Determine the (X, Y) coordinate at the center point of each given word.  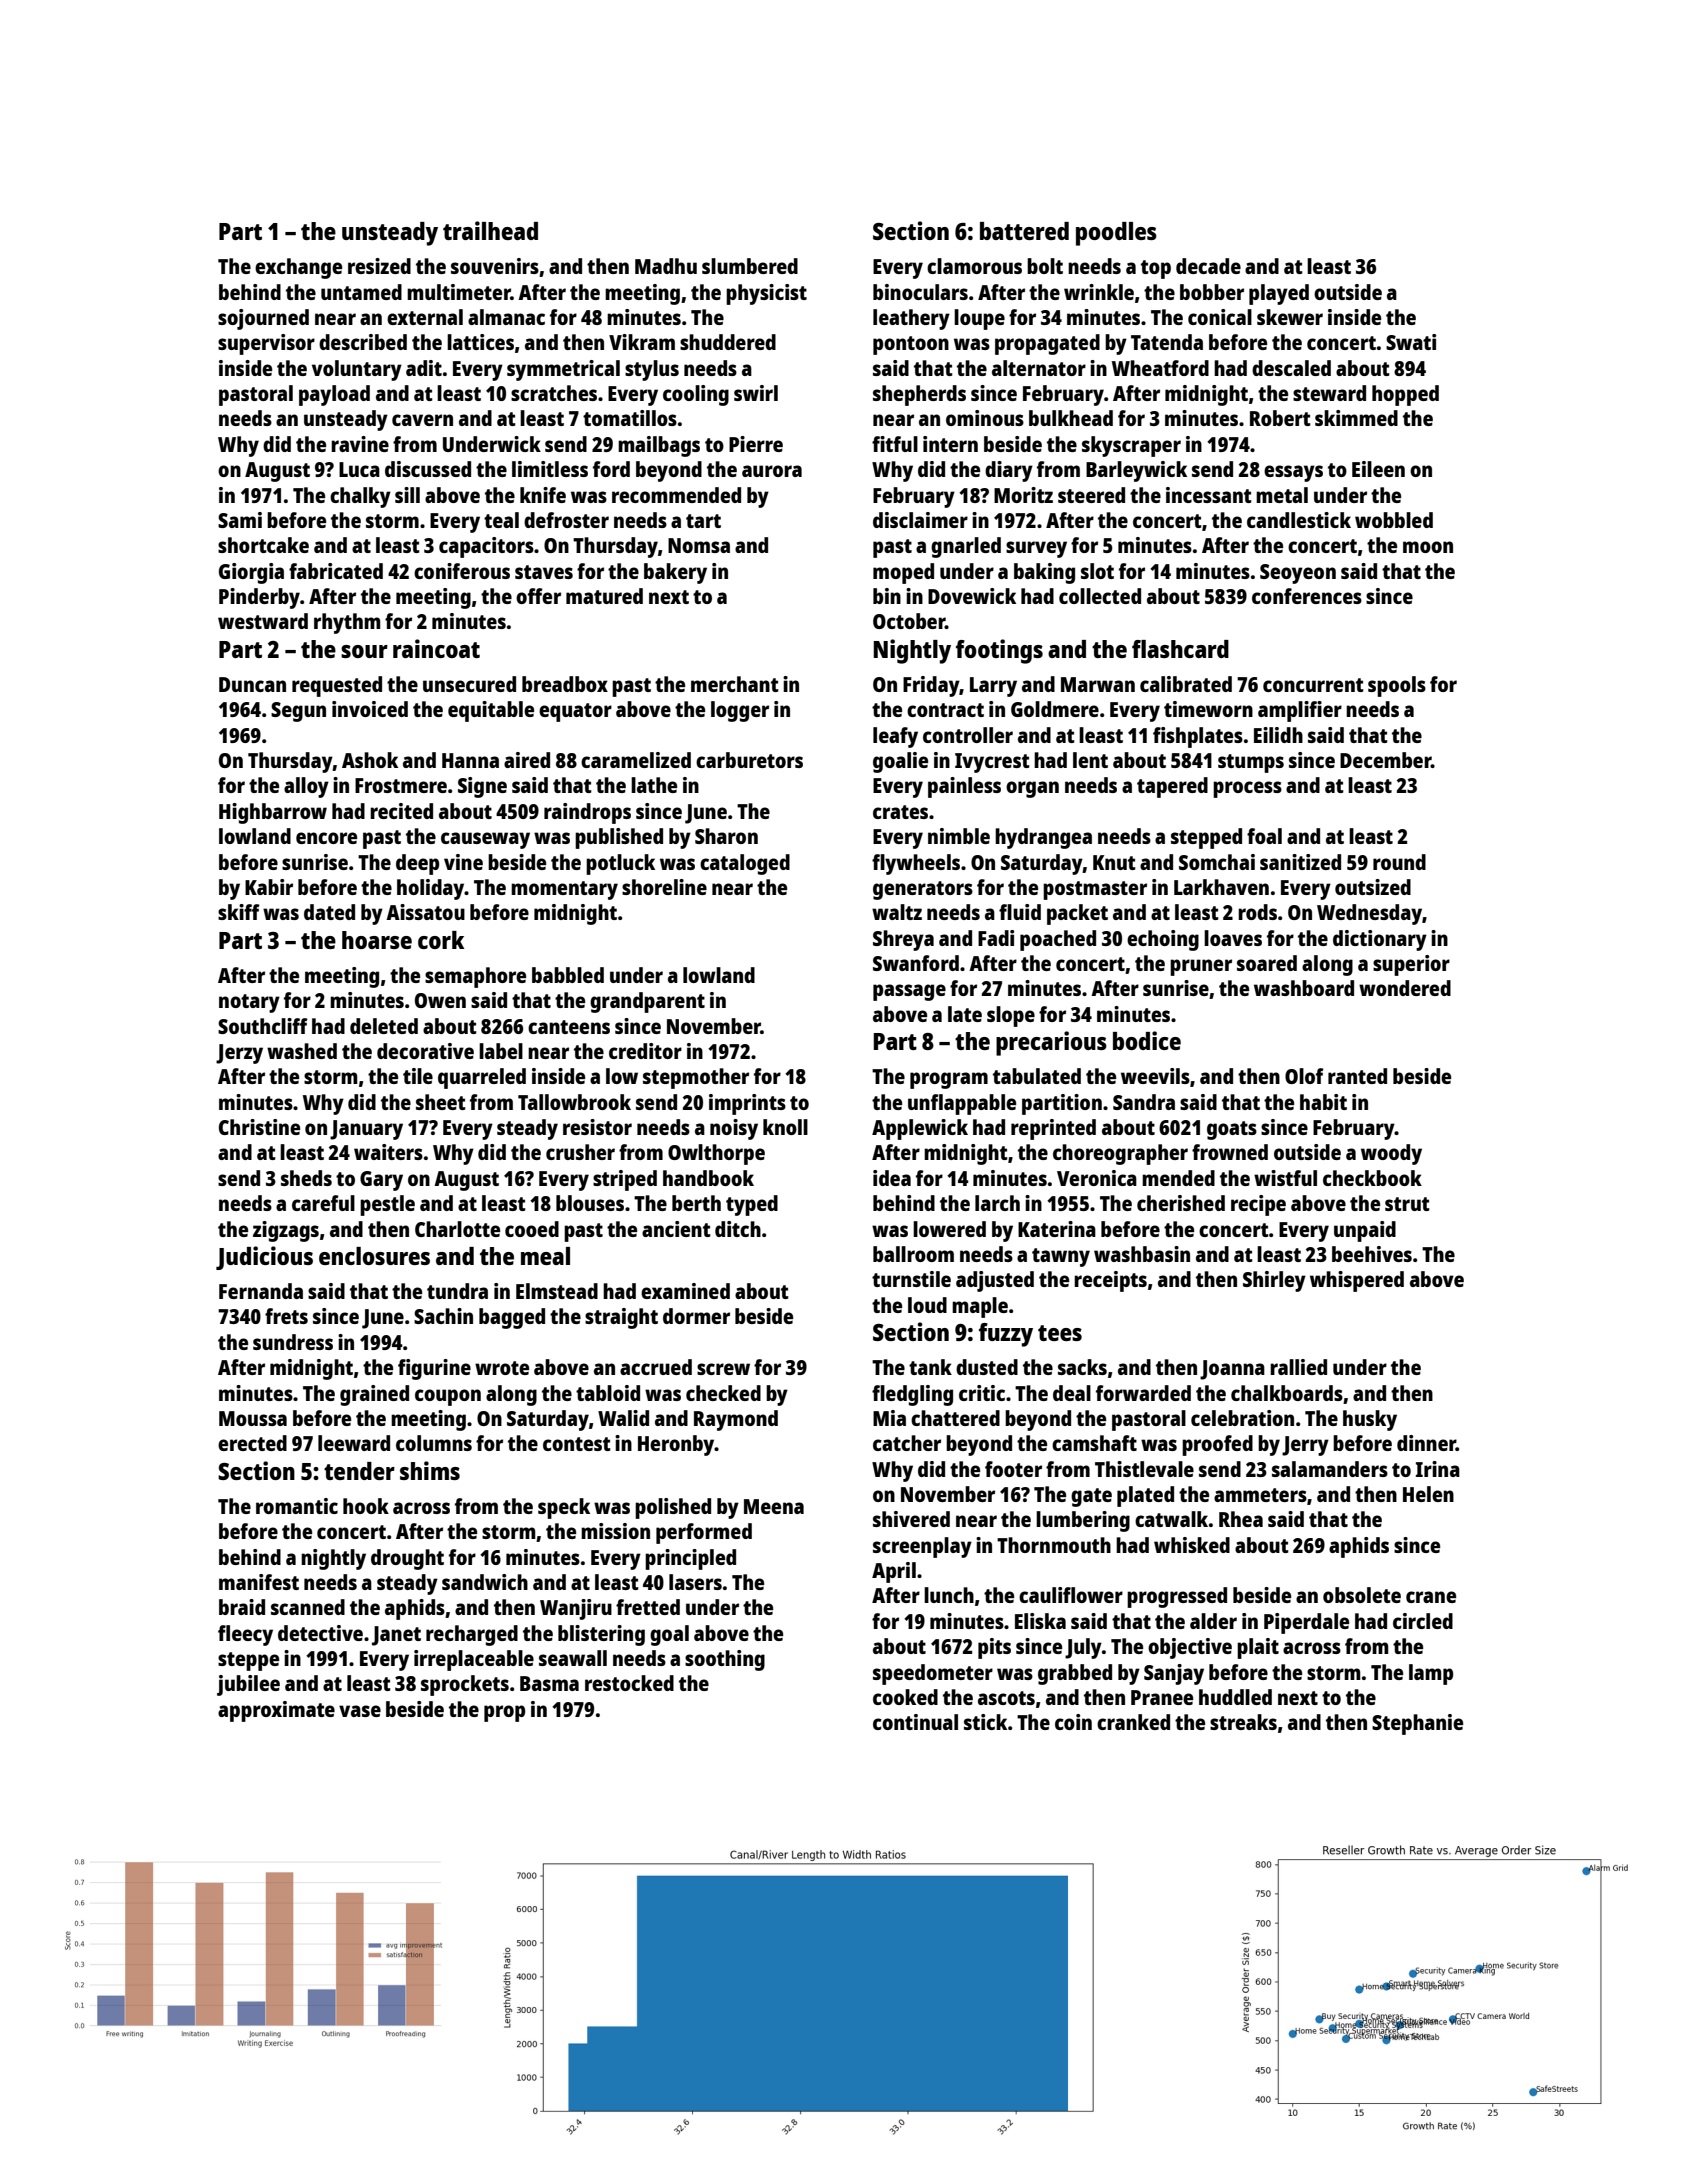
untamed (361, 292)
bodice (1147, 1040)
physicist (766, 294)
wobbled (1394, 520)
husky (1370, 1420)
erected (252, 1443)
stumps (1251, 763)
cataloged (745, 864)
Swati (1411, 342)
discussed (428, 469)
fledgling (912, 1395)
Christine (259, 1127)
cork (441, 940)
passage (909, 992)
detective (320, 1633)
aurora (772, 471)
